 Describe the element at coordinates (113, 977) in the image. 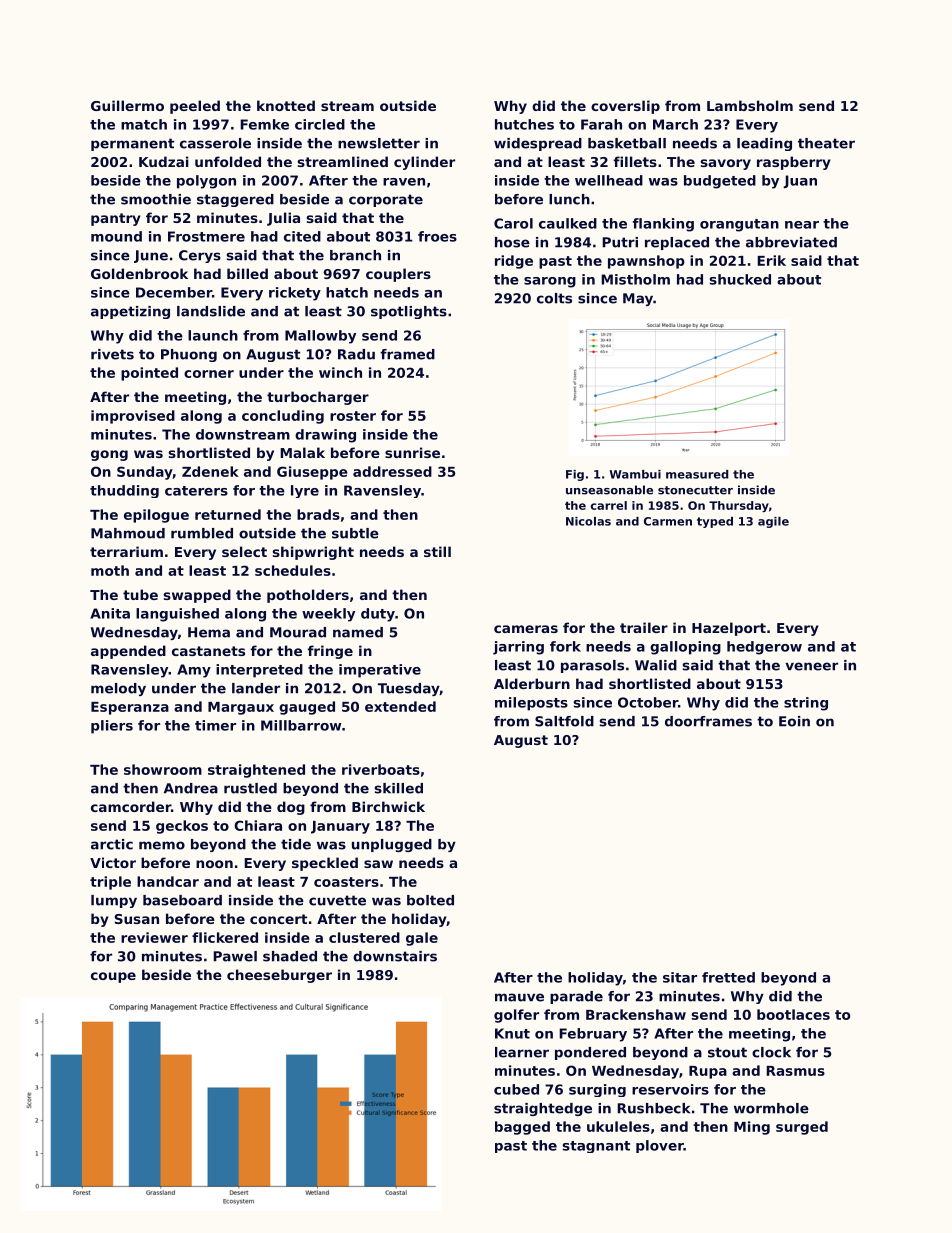

I see `coupe` at that location.
